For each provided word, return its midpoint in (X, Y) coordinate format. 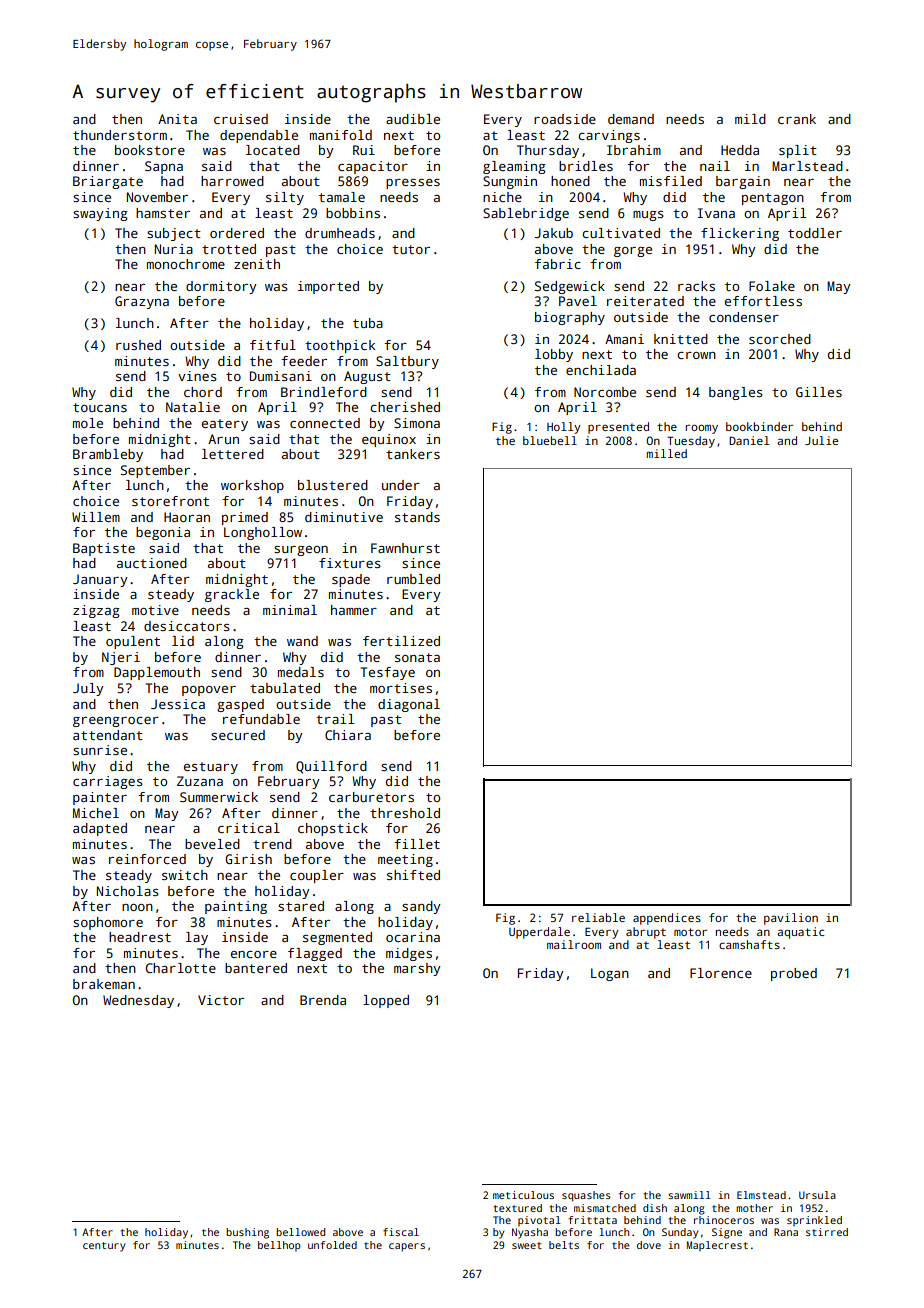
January (100, 580)
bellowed (300, 1232)
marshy (417, 969)
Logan (610, 974)
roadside (565, 119)
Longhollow (263, 533)
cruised (241, 119)
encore (254, 954)
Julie (821, 440)
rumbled (413, 579)
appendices (667, 919)
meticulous (523, 1195)
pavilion (791, 919)
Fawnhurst (405, 548)
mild (750, 119)
